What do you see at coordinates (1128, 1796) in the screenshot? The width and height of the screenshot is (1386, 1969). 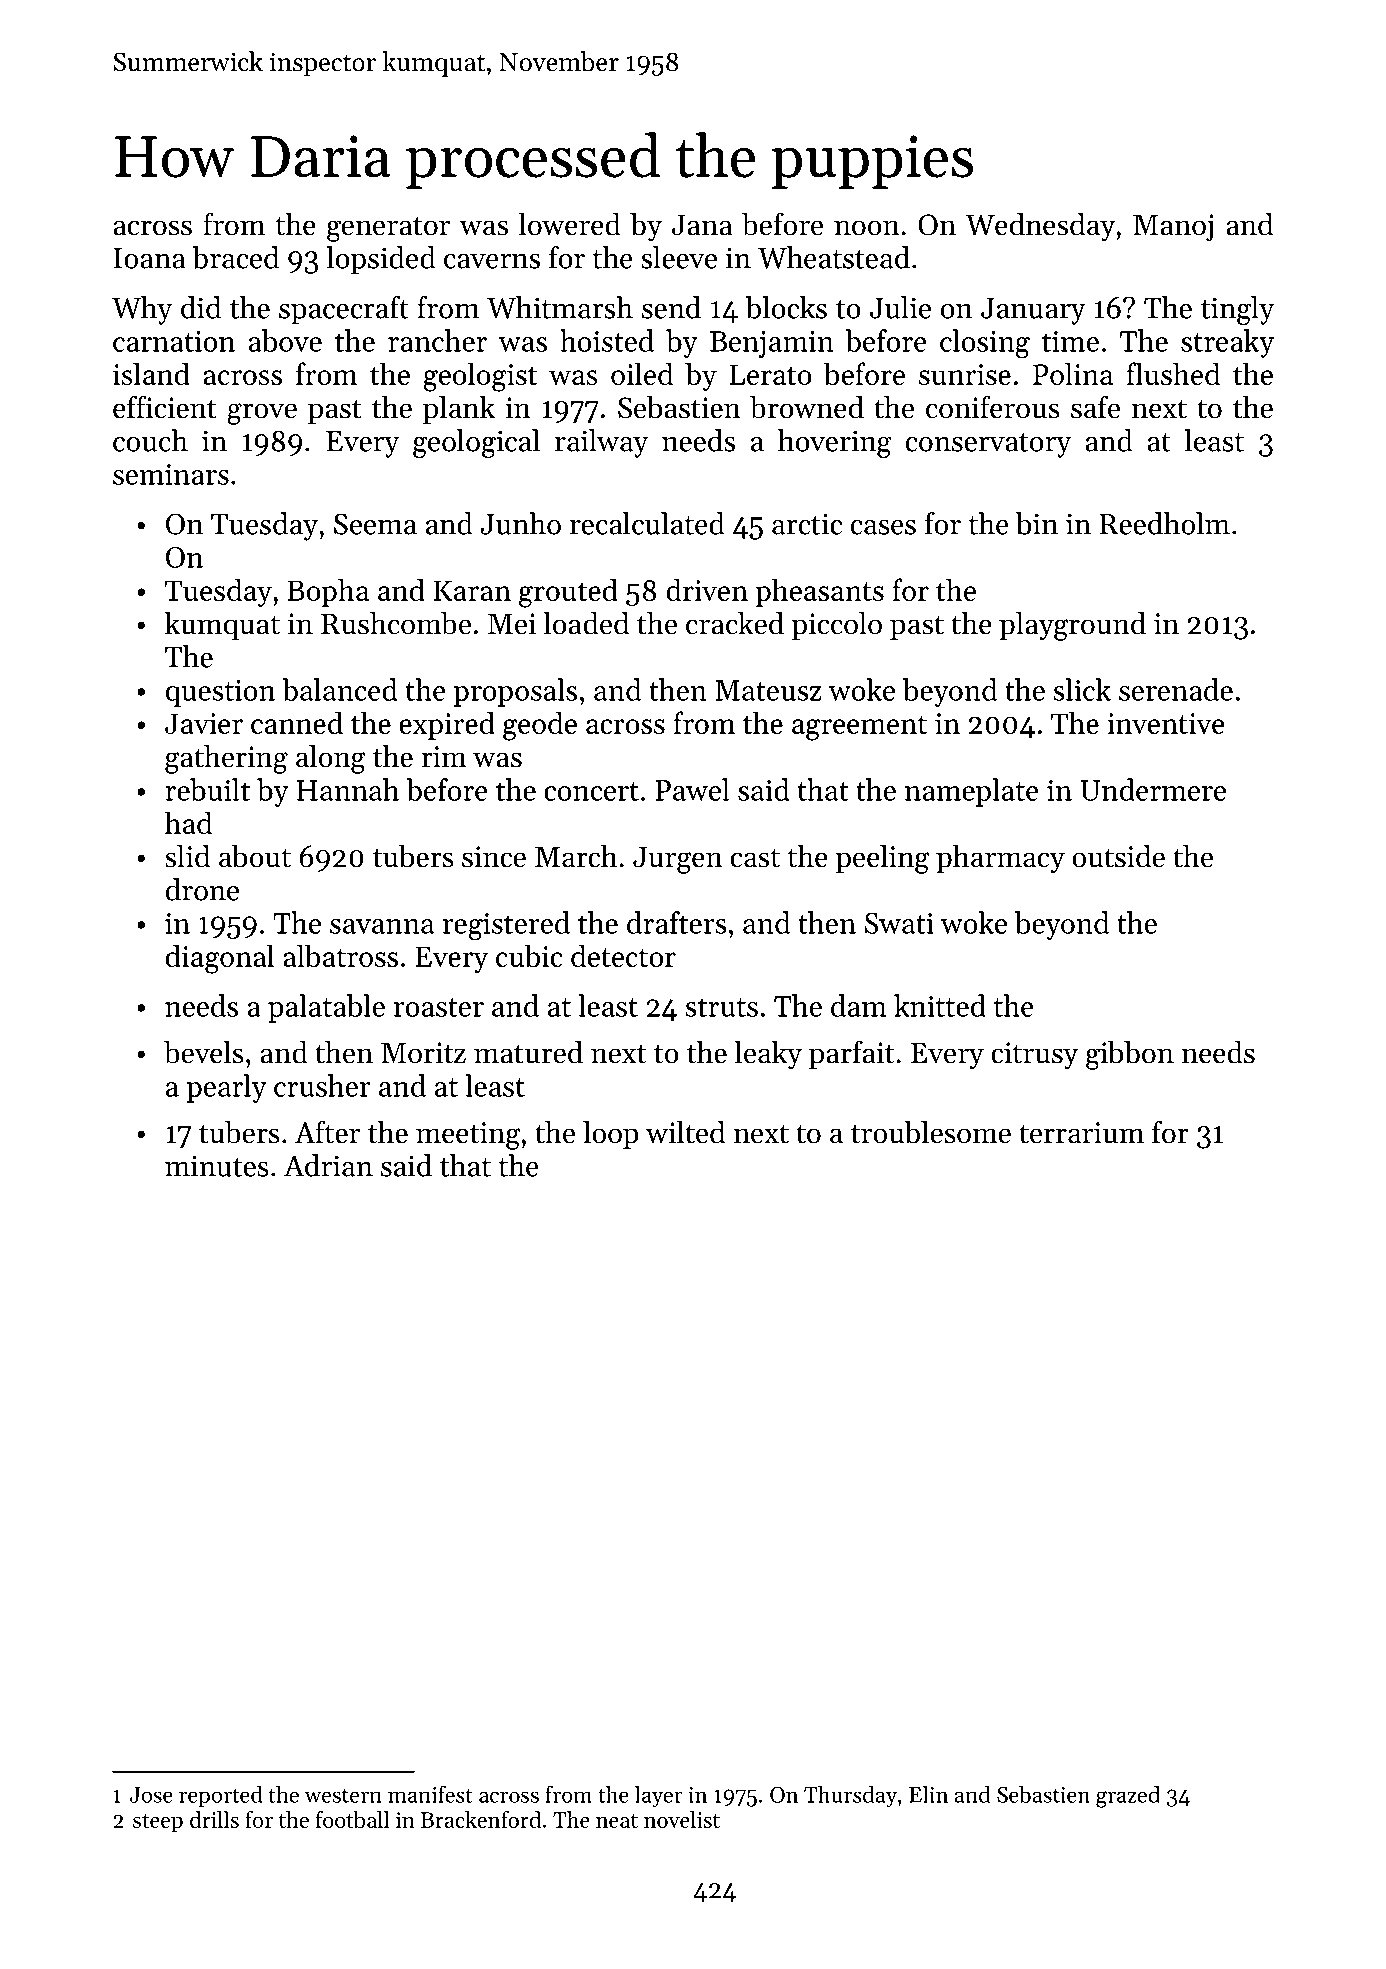 I see `grazed` at bounding box center [1128, 1796].
